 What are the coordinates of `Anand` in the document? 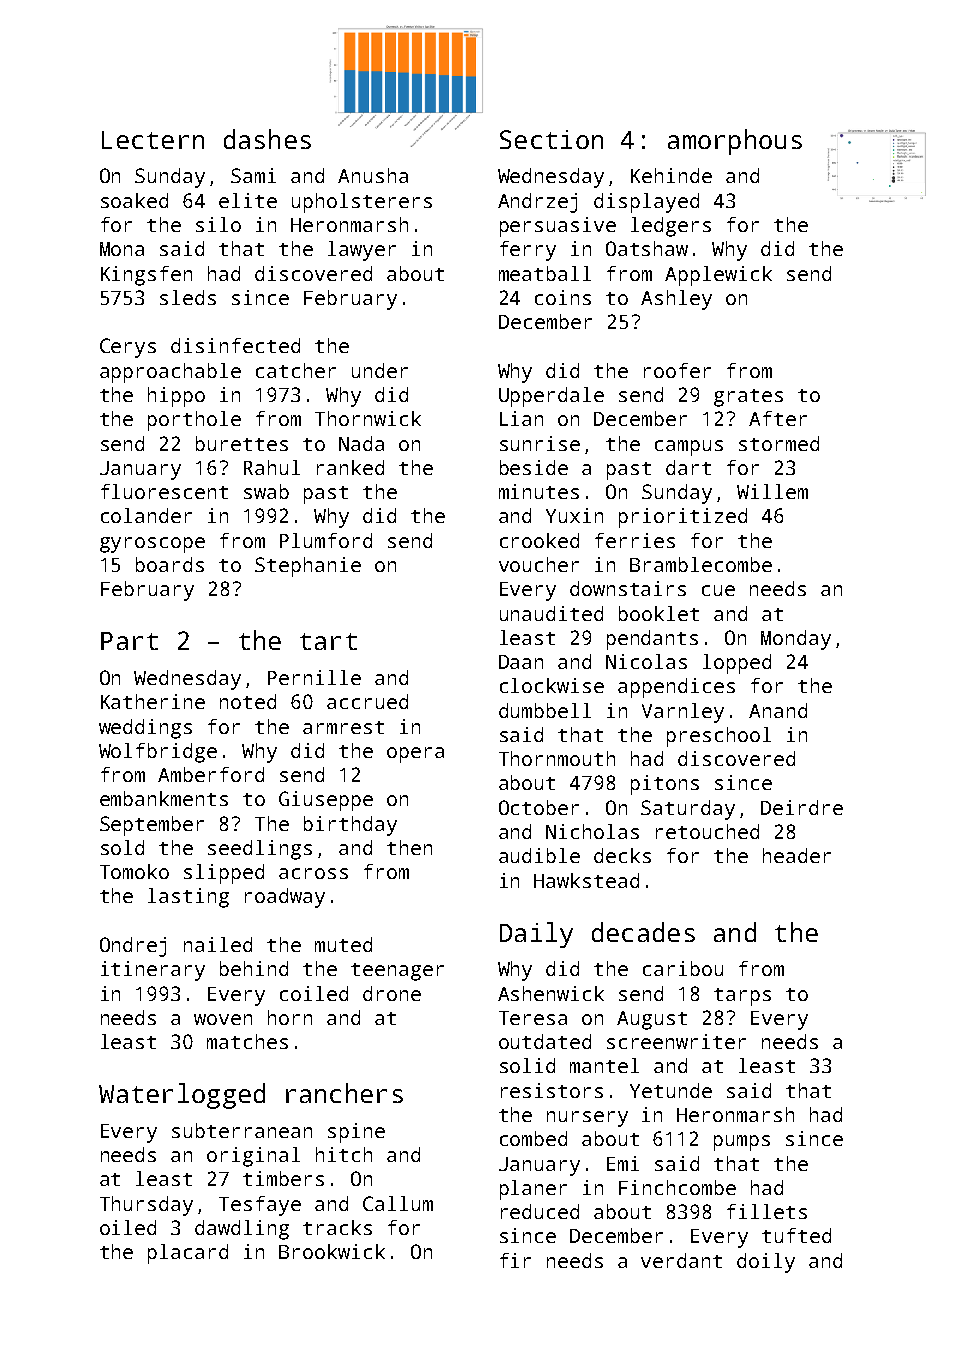 It's located at (778, 710).
